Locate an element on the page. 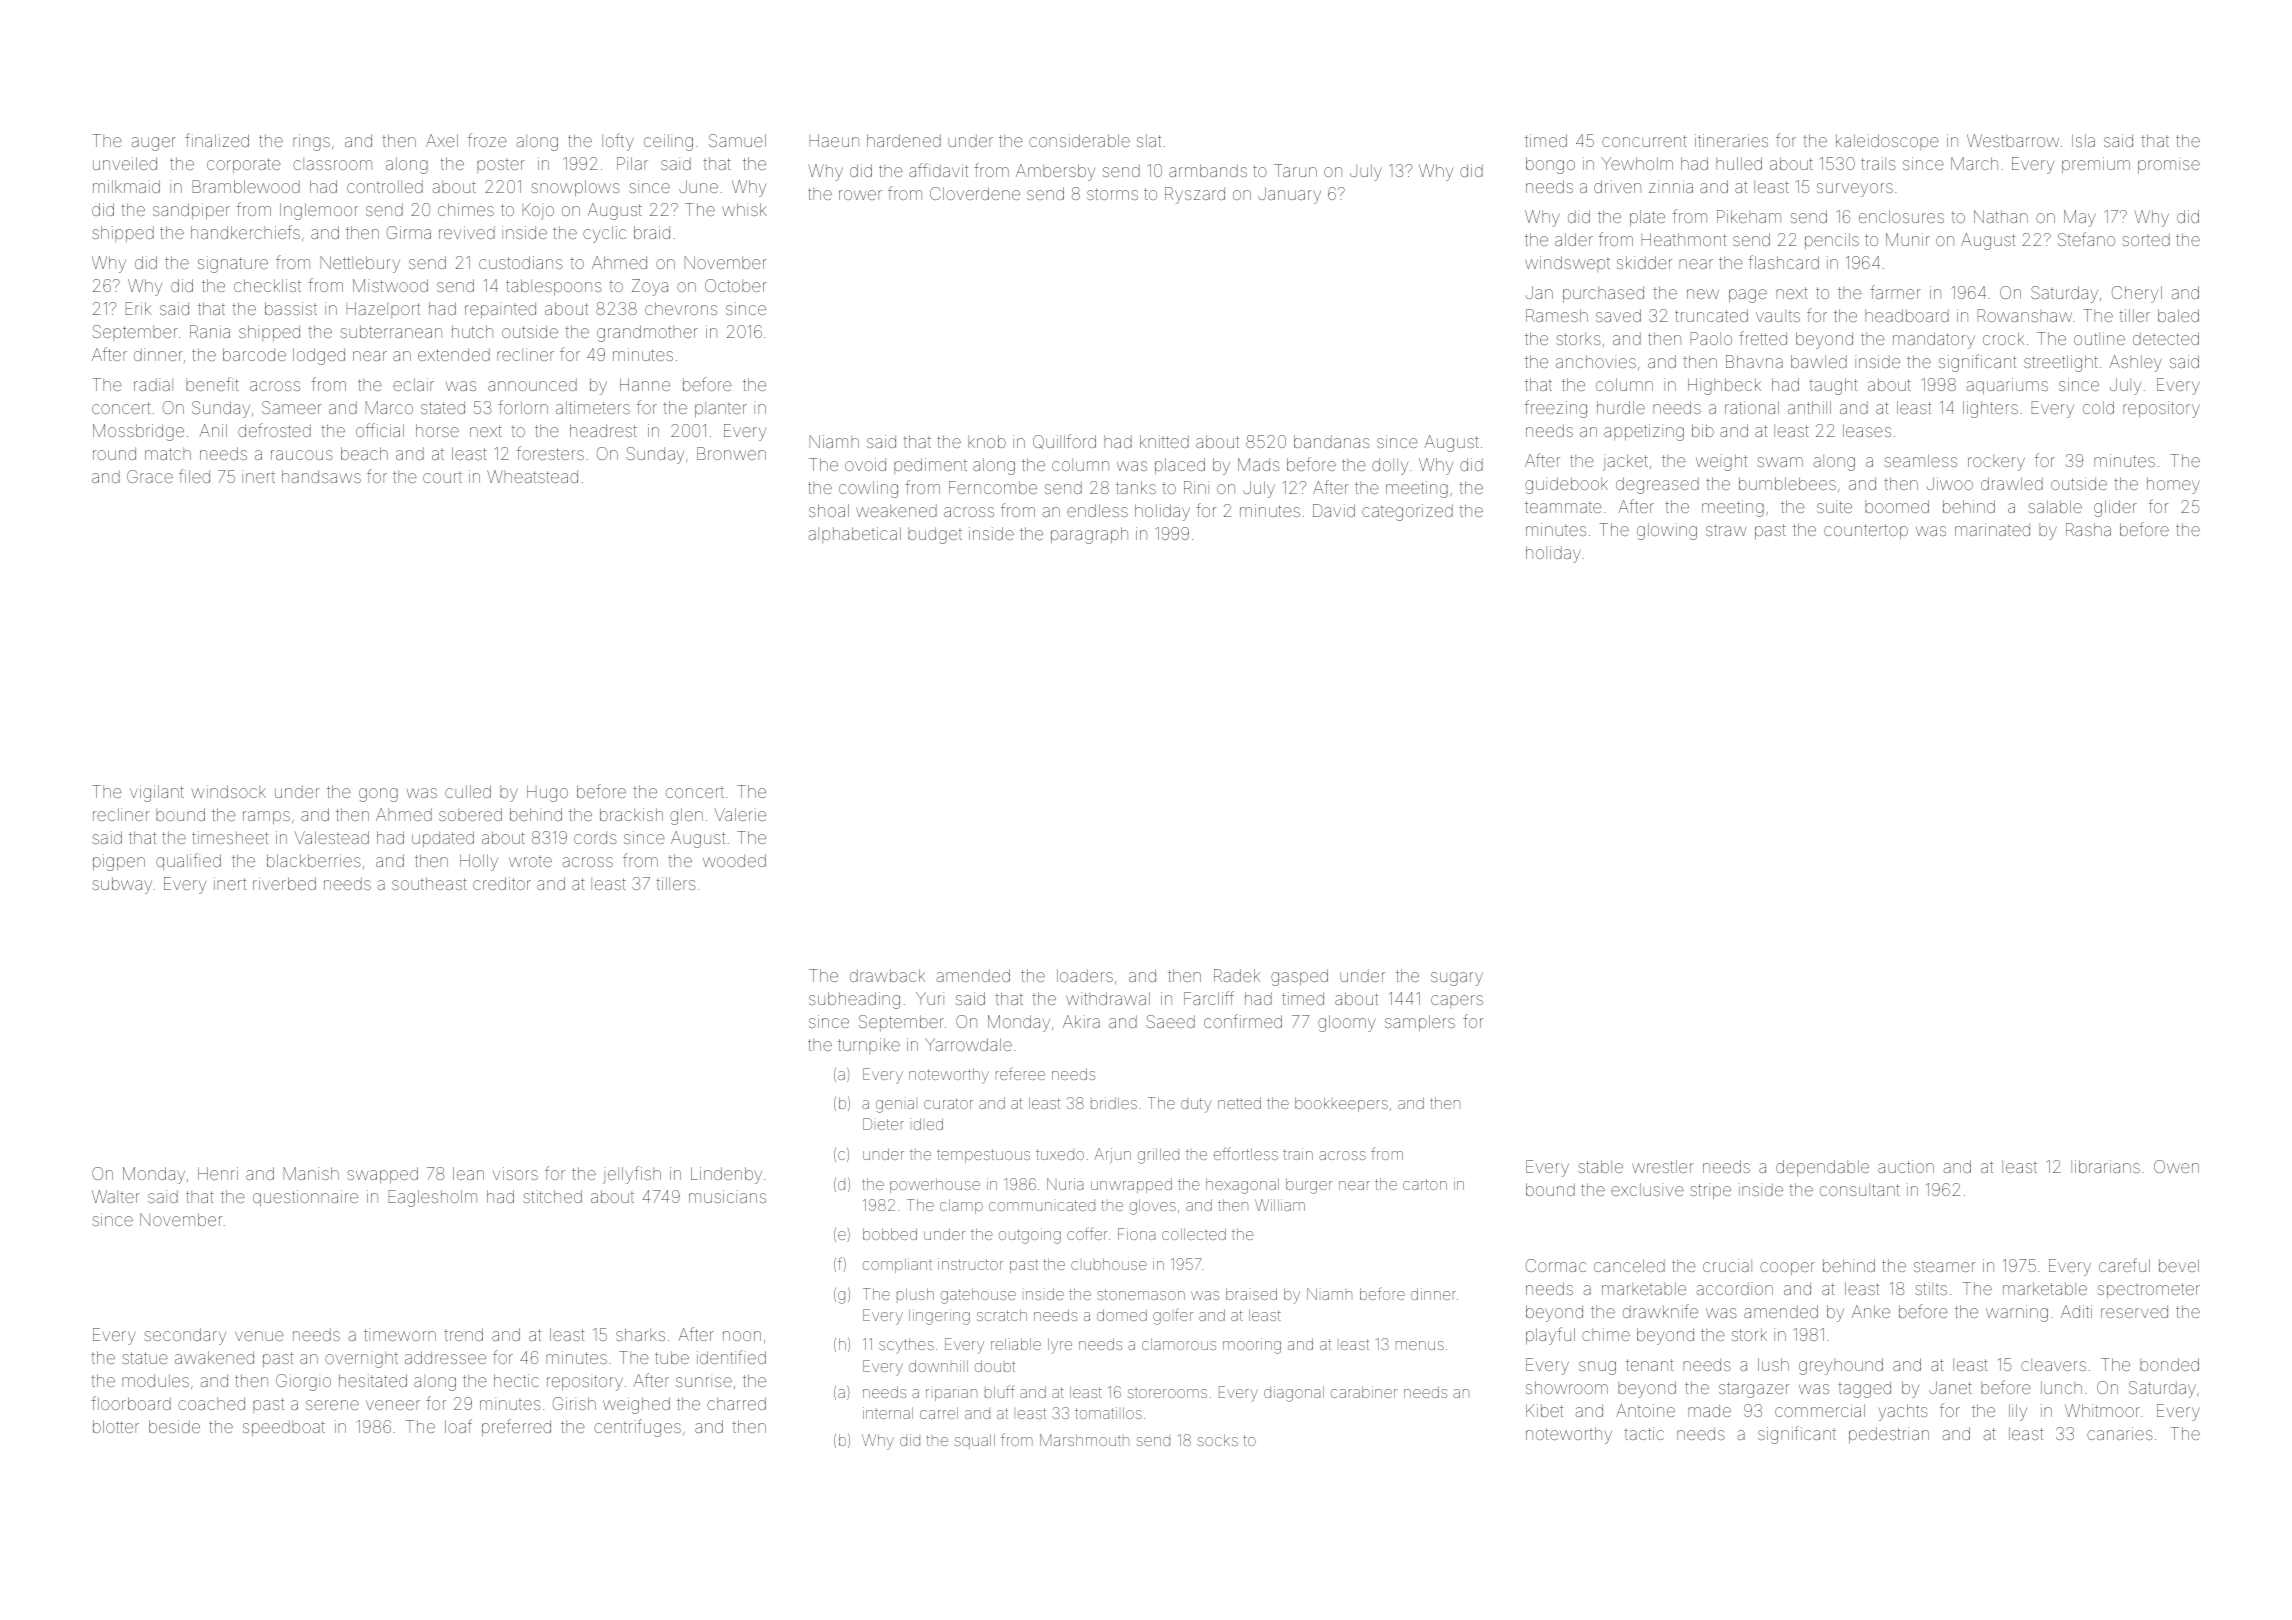  Cheryl is located at coordinates (2137, 294).
